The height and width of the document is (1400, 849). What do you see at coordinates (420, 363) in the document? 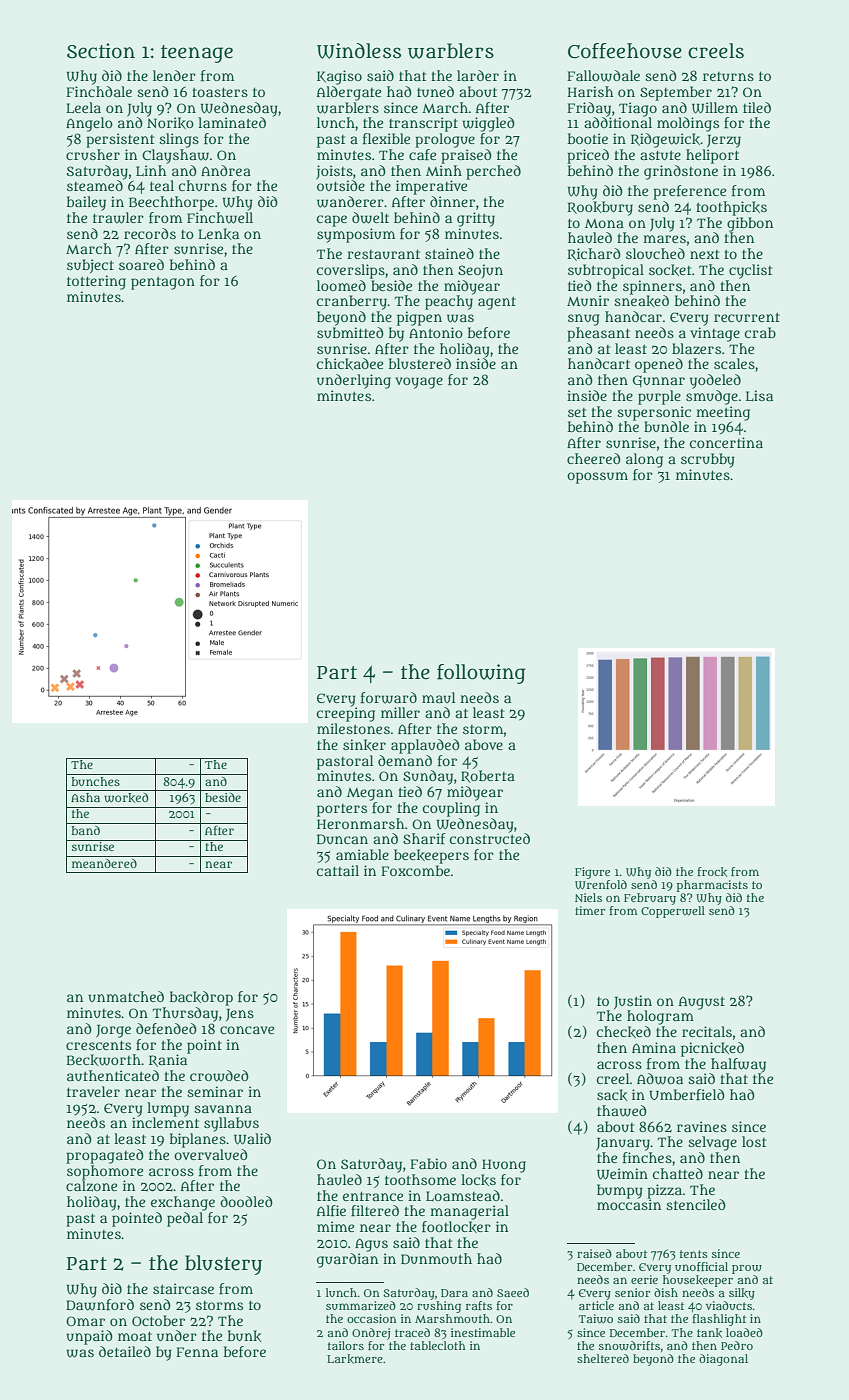
I see `blustered` at bounding box center [420, 363].
